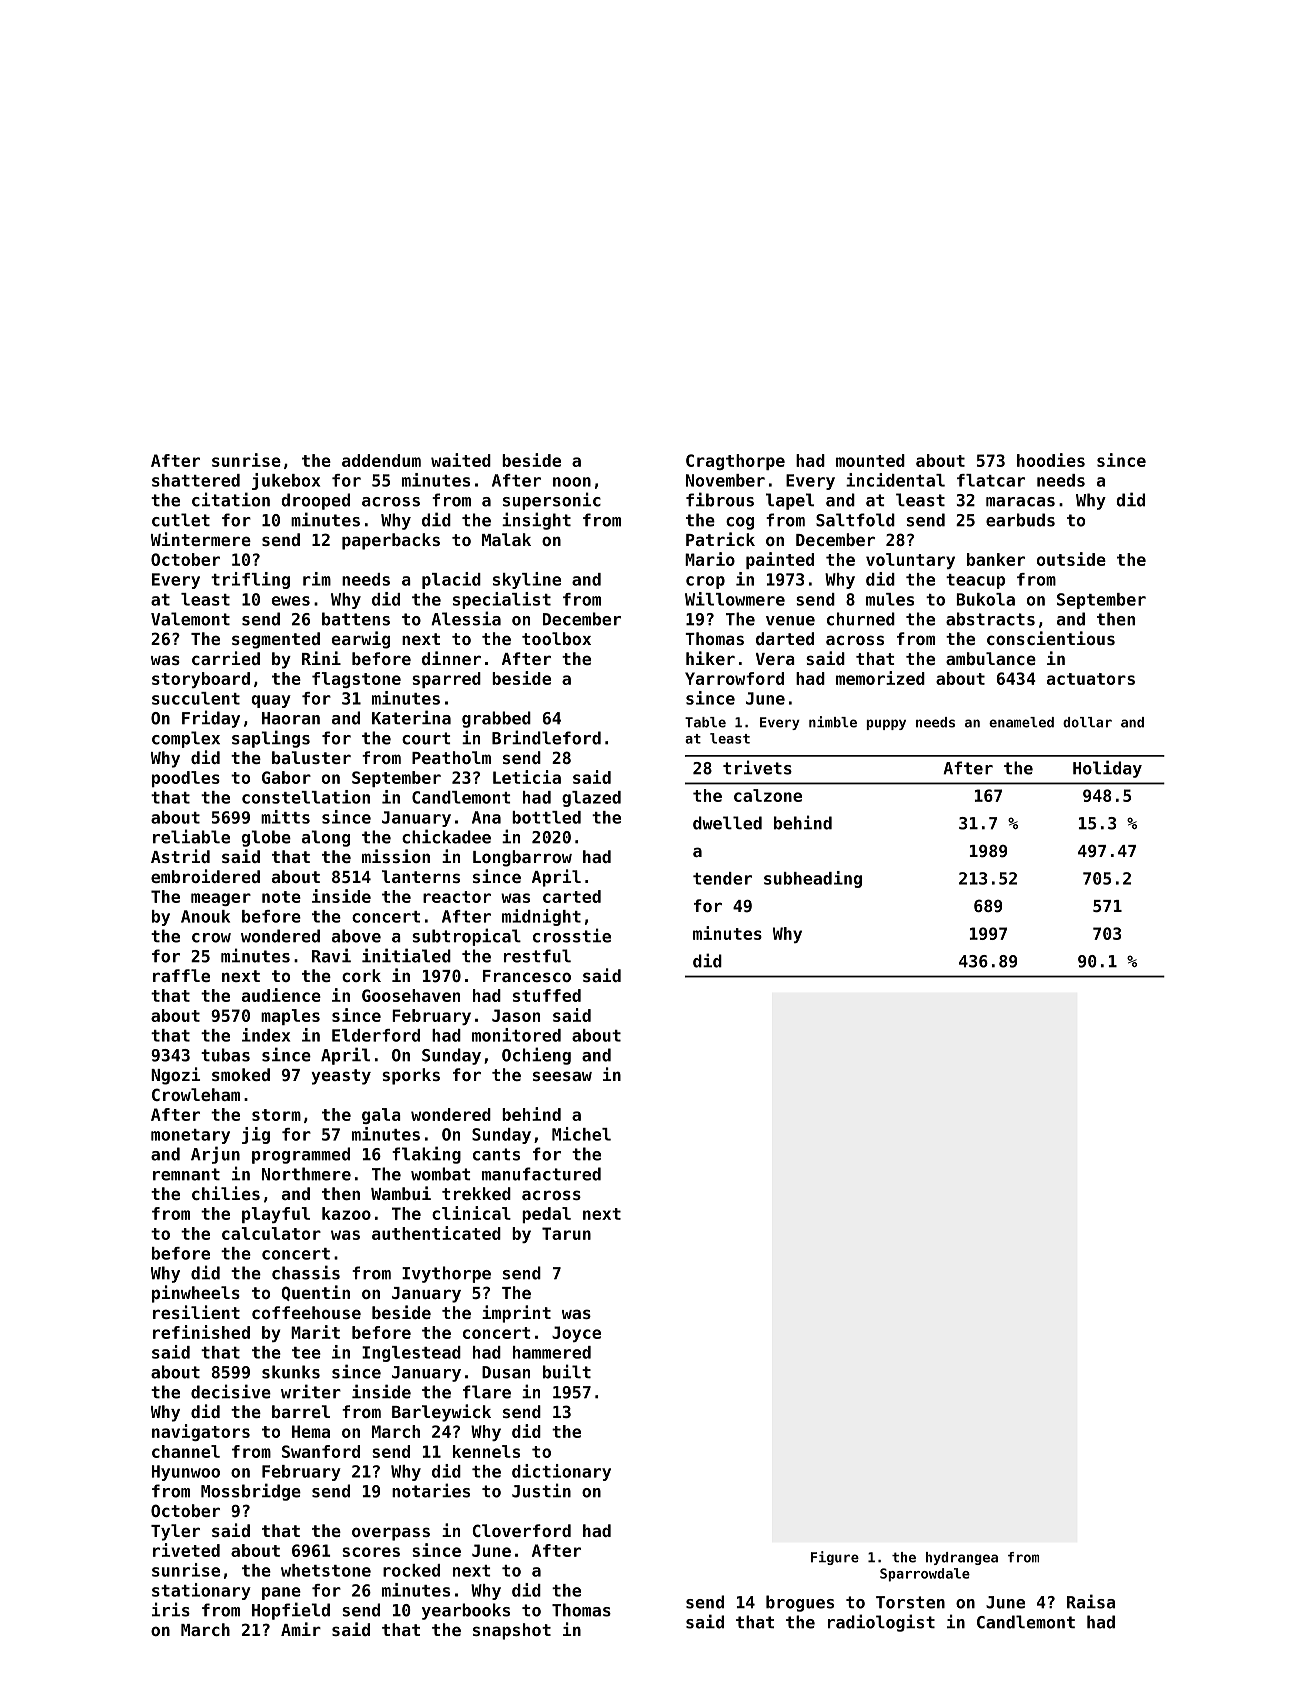  What do you see at coordinates (800, 1603) in the screenshot?
I see `brogues` at bounding box center [800, 1603].
